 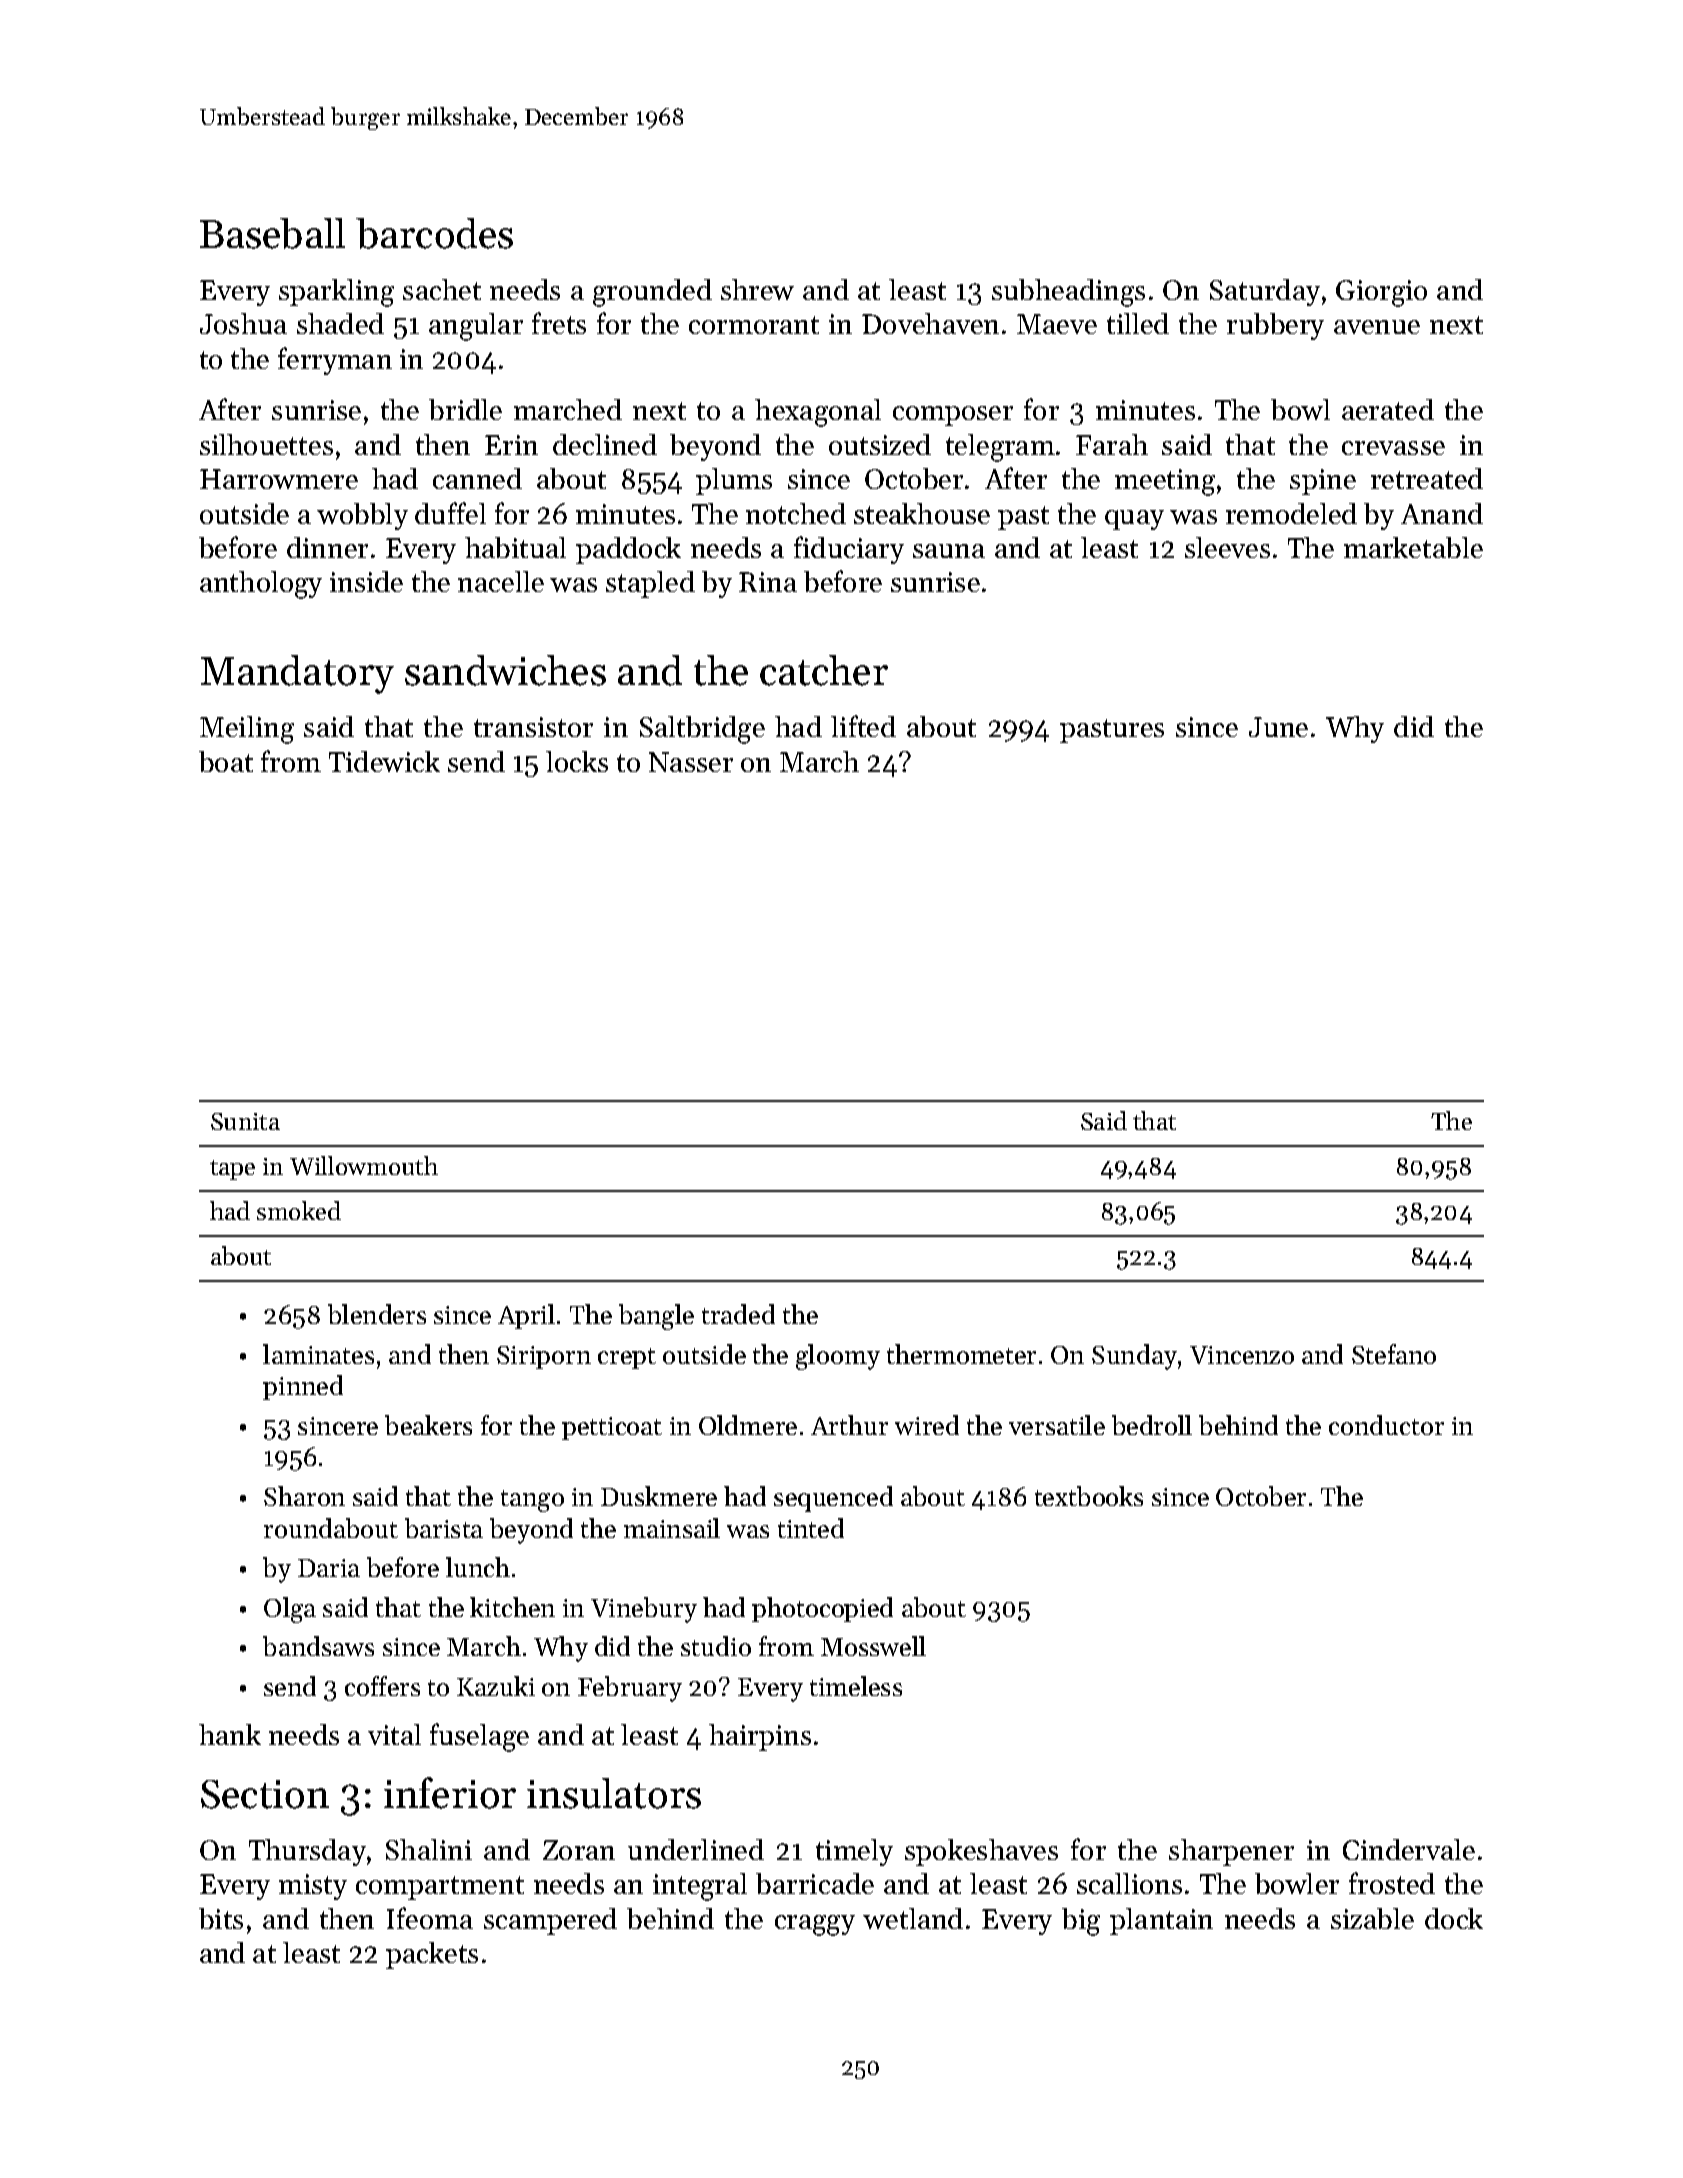 I want to click on gloomy, so click(x=838, y=1357).
